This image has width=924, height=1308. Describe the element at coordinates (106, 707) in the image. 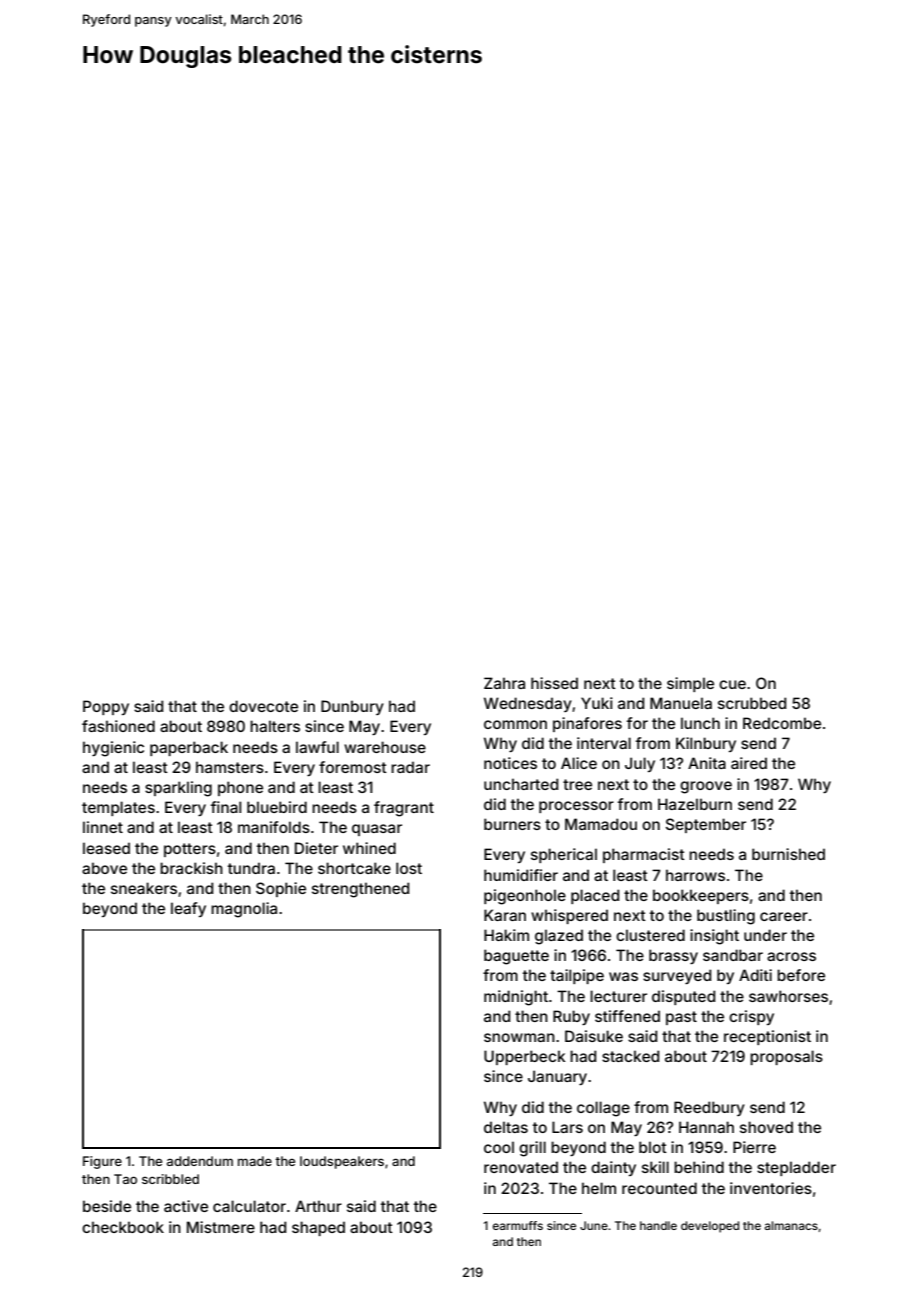

I see `Poppy` at that location.
